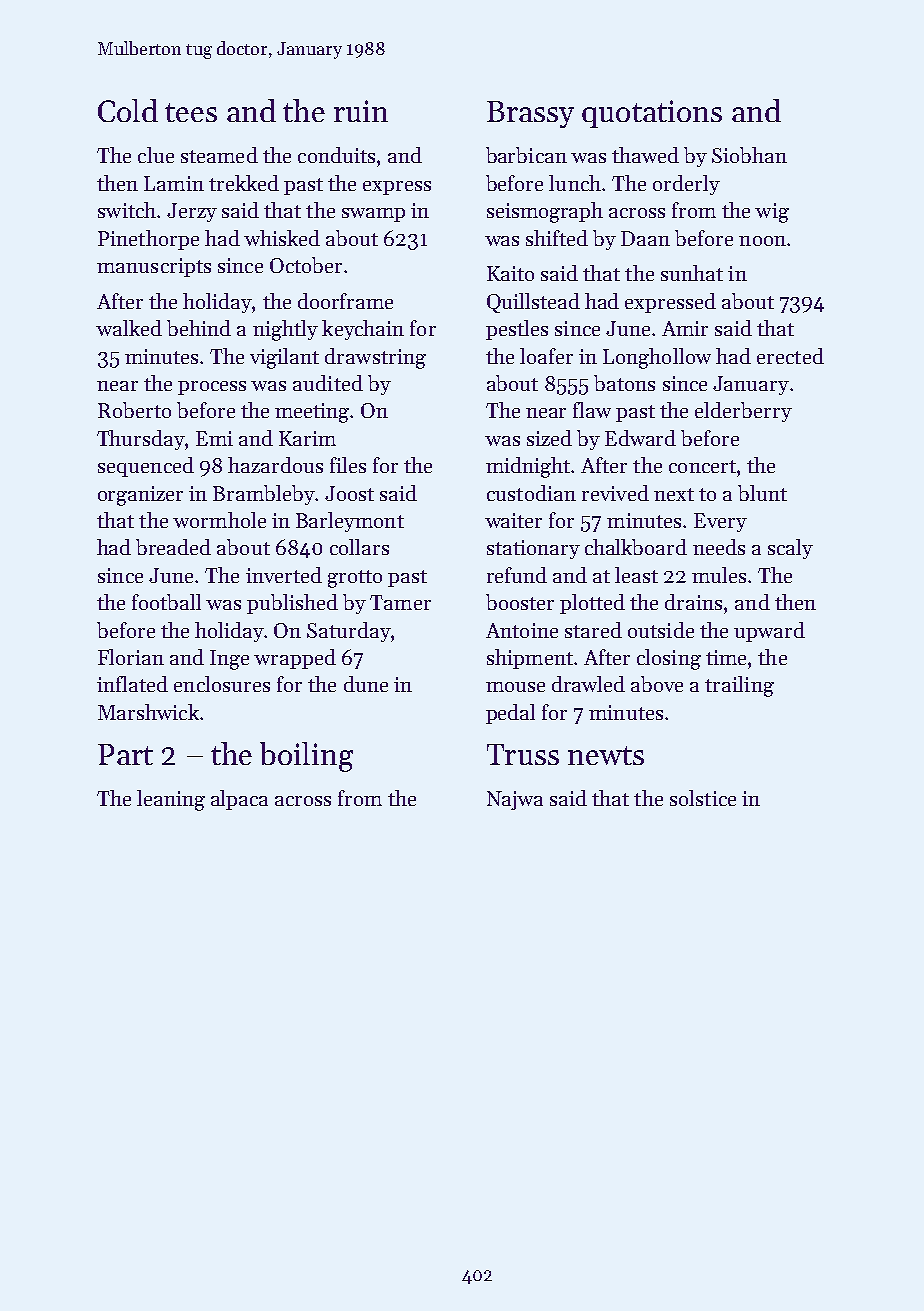 The image size is (924, 1311). Describe the element at coordinates (285, 330) in the screenshot. I see `nightly` at that location.
